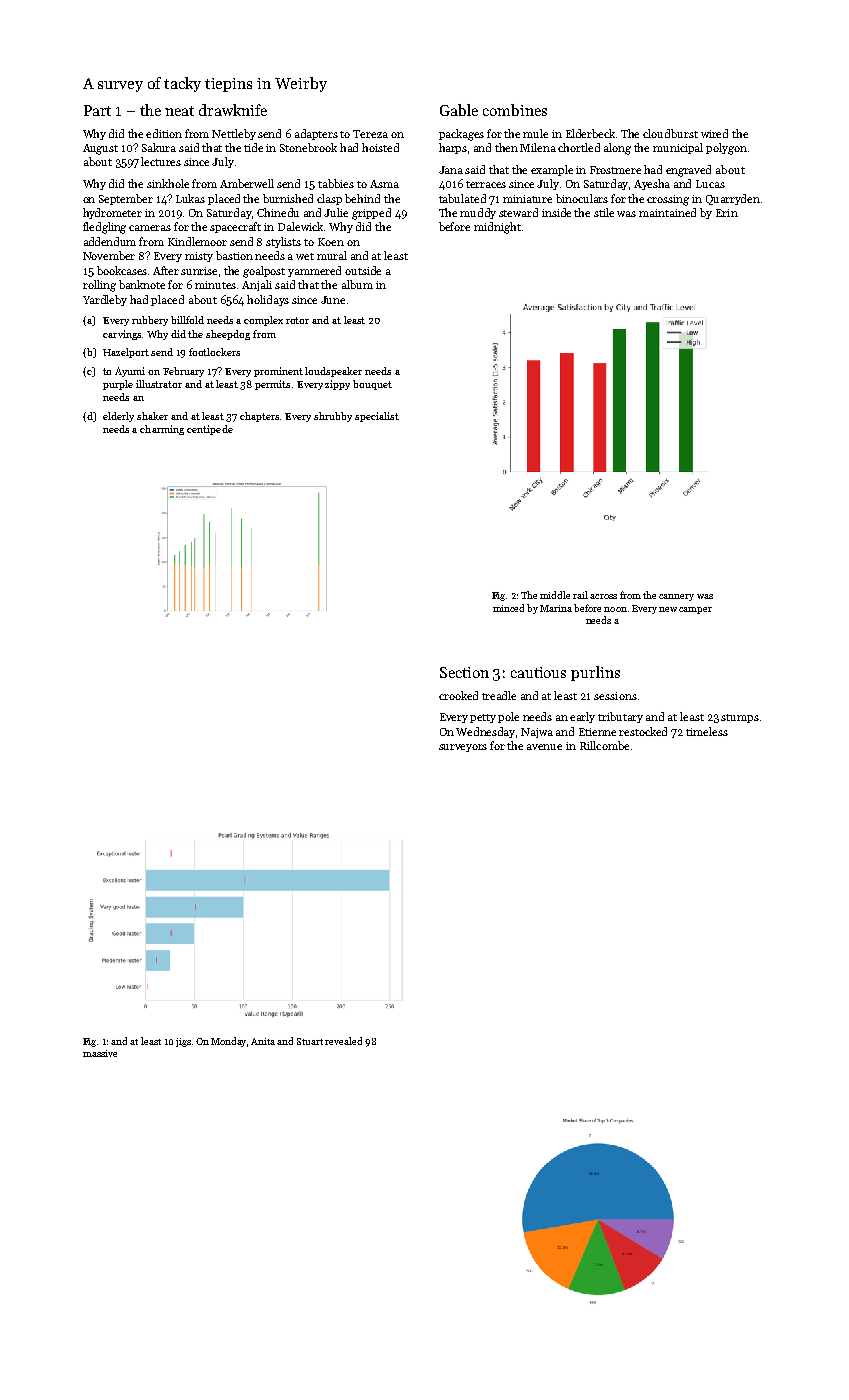 The image size is (849, 1400). I want to click on massive, so click(100, 1053).
